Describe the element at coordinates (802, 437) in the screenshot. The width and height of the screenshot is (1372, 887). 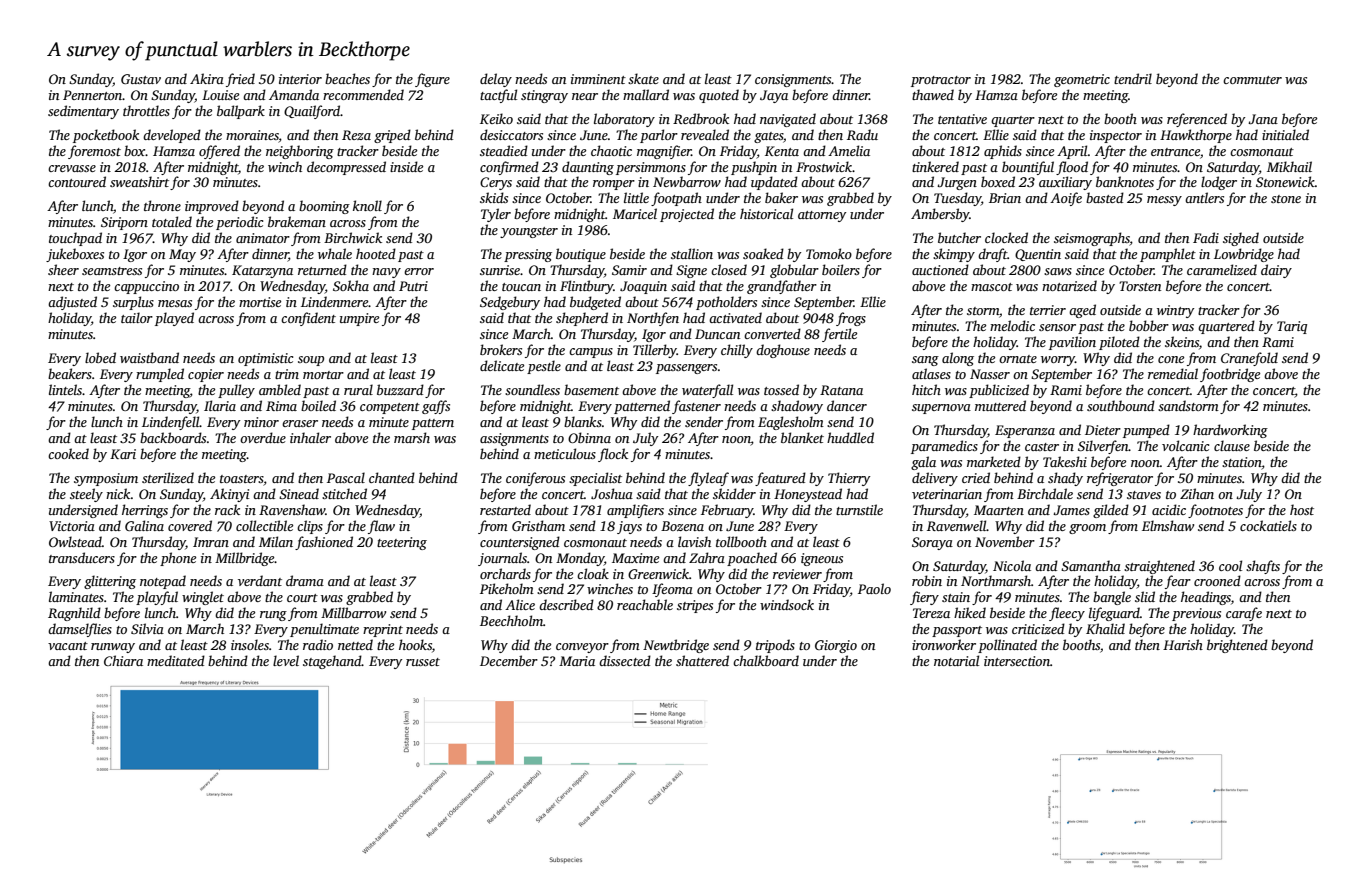
I see `blanket` at that location.
